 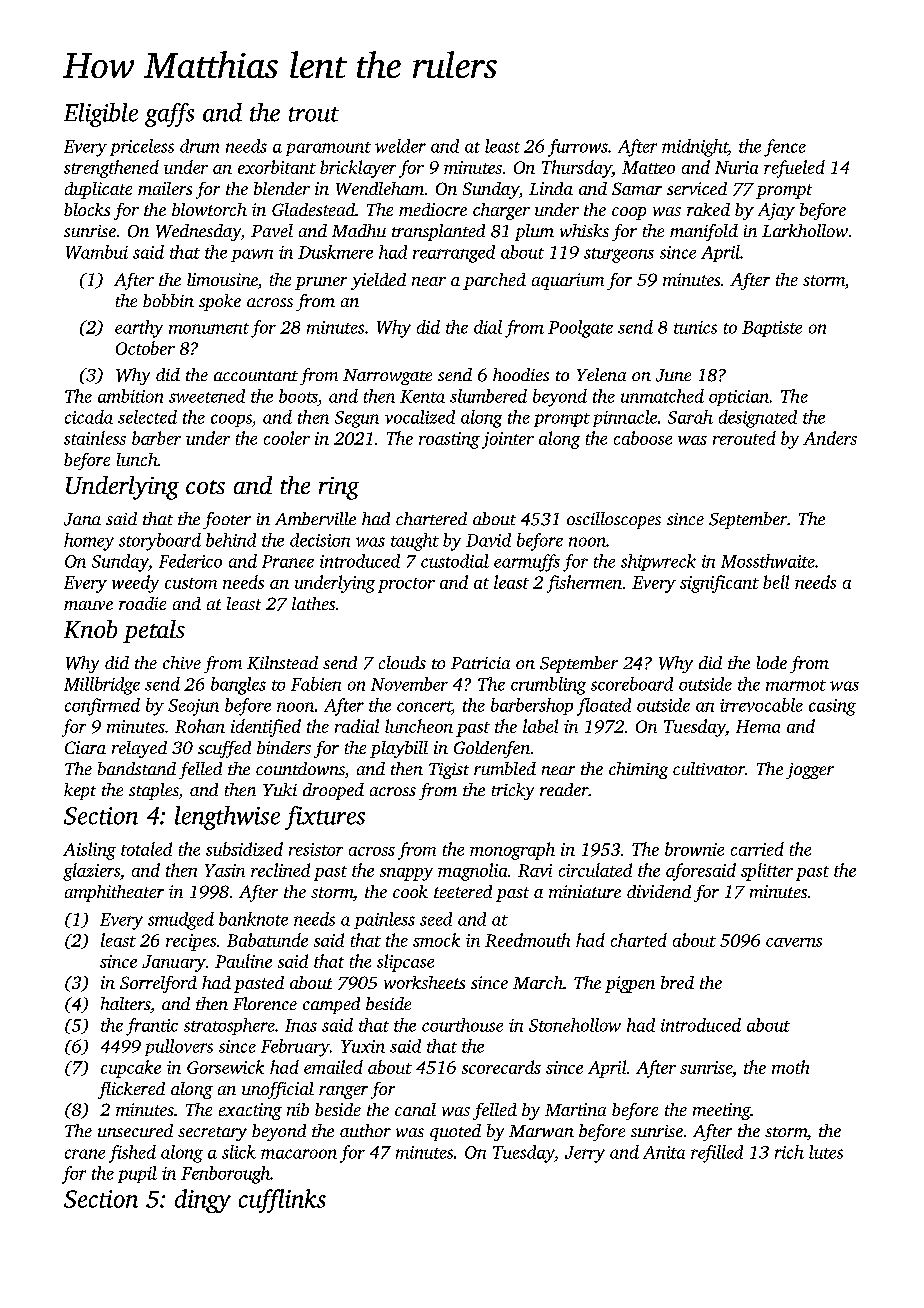 I want to click on Ravi, so click(x=535, y=870).
